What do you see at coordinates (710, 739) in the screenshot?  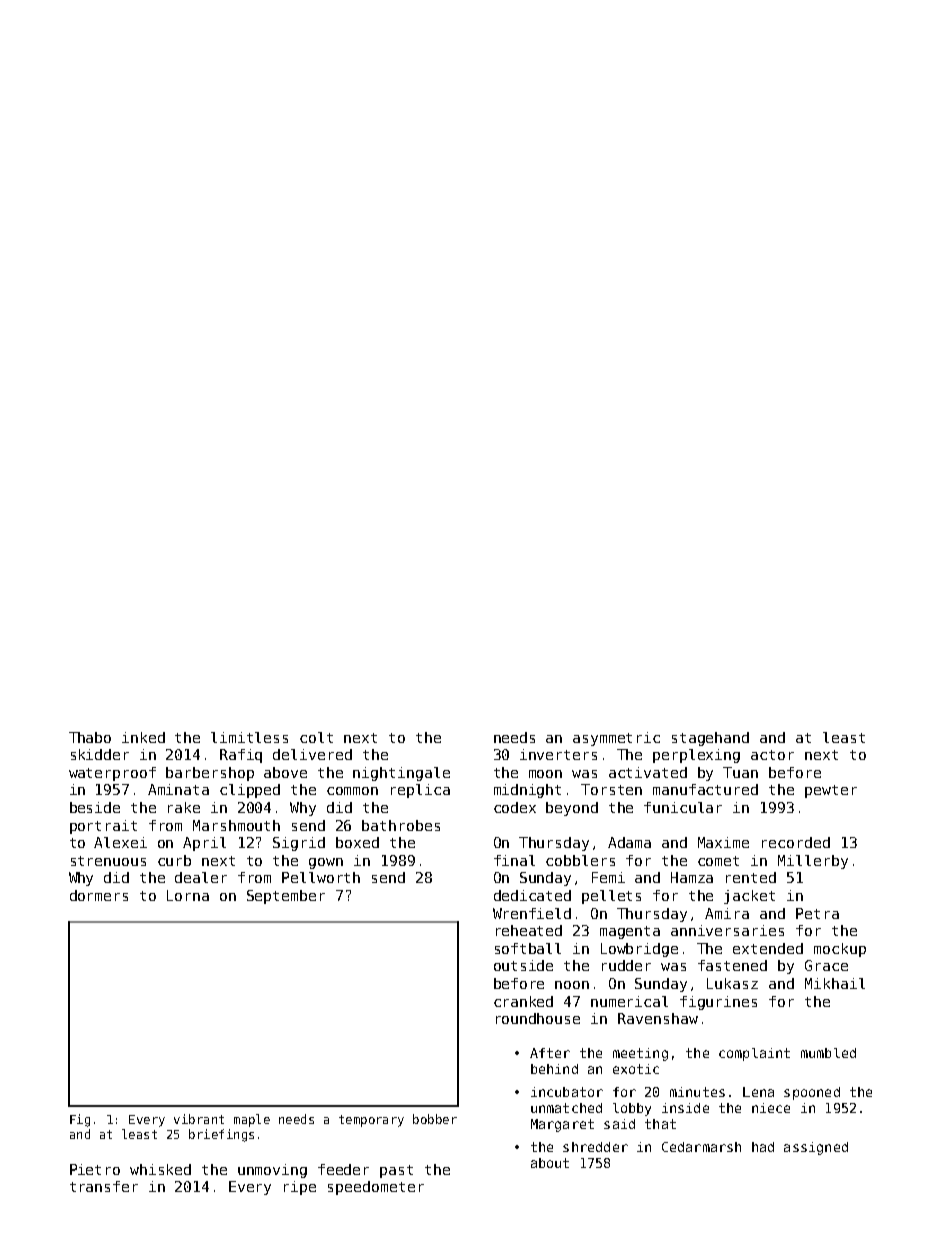 I see `stagehand` at bounding box center [710, 739].
